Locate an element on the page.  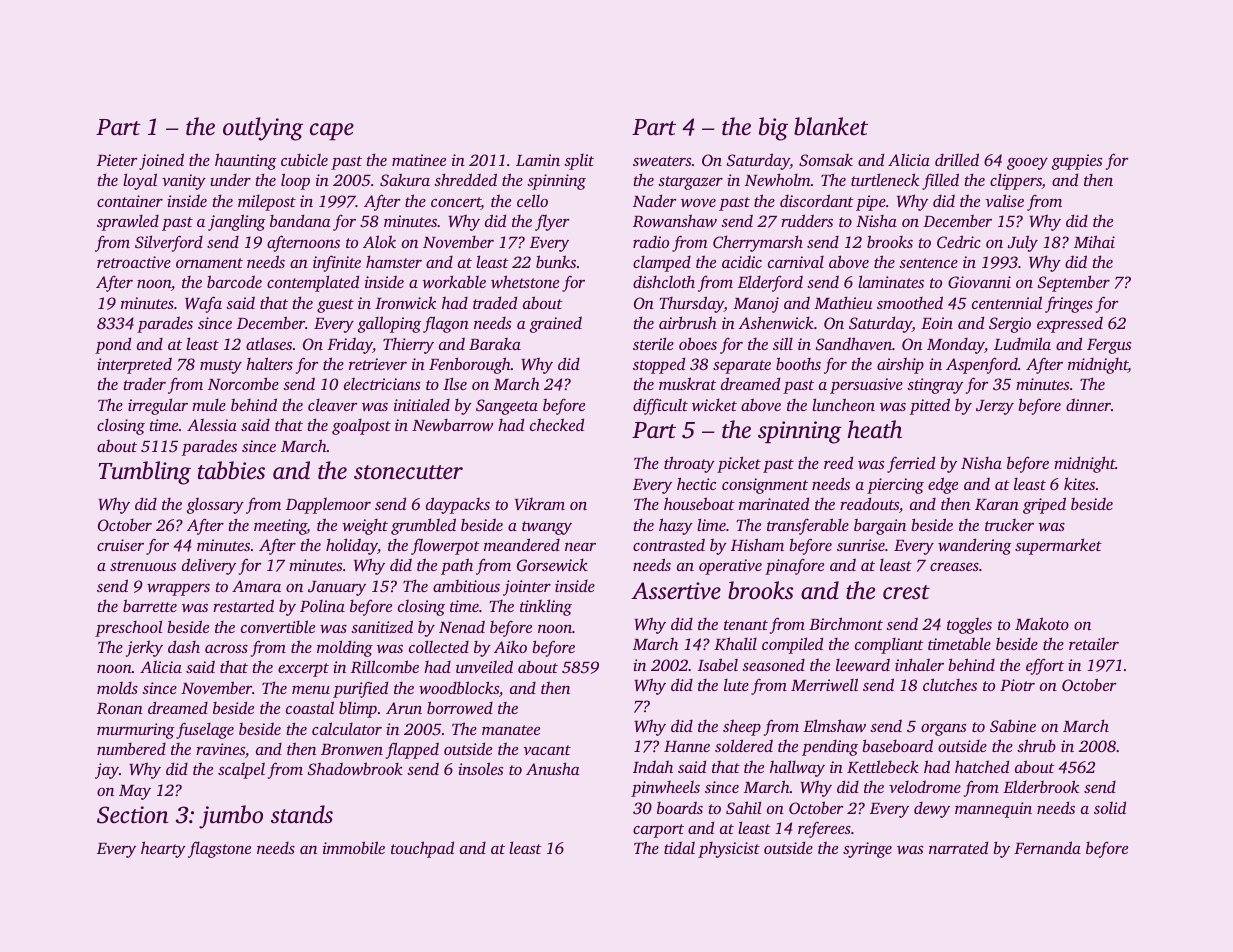
Nenad is located at coordinates (462, 626).
